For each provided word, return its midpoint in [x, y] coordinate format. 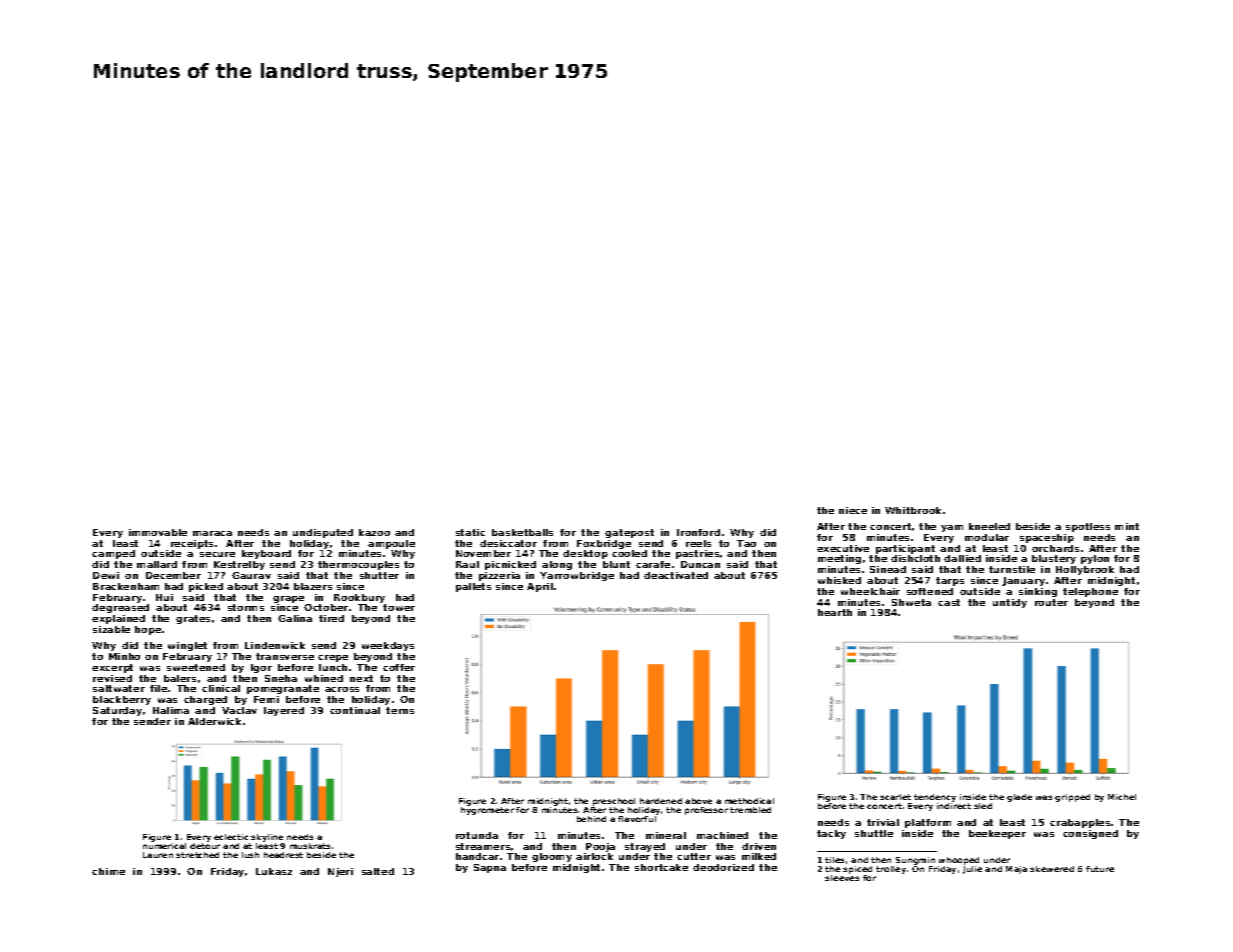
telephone [1090, 592]
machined [722, 835]
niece [853, 510]
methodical [749, 801]
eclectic [231, 837]
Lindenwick [275, 645]
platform [928, 823]
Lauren [158, 855]
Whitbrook [913, 510]
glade [1019, 798]
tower [399, 607]
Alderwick [214, 721]
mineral [666, 835]
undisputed [323, 533]
